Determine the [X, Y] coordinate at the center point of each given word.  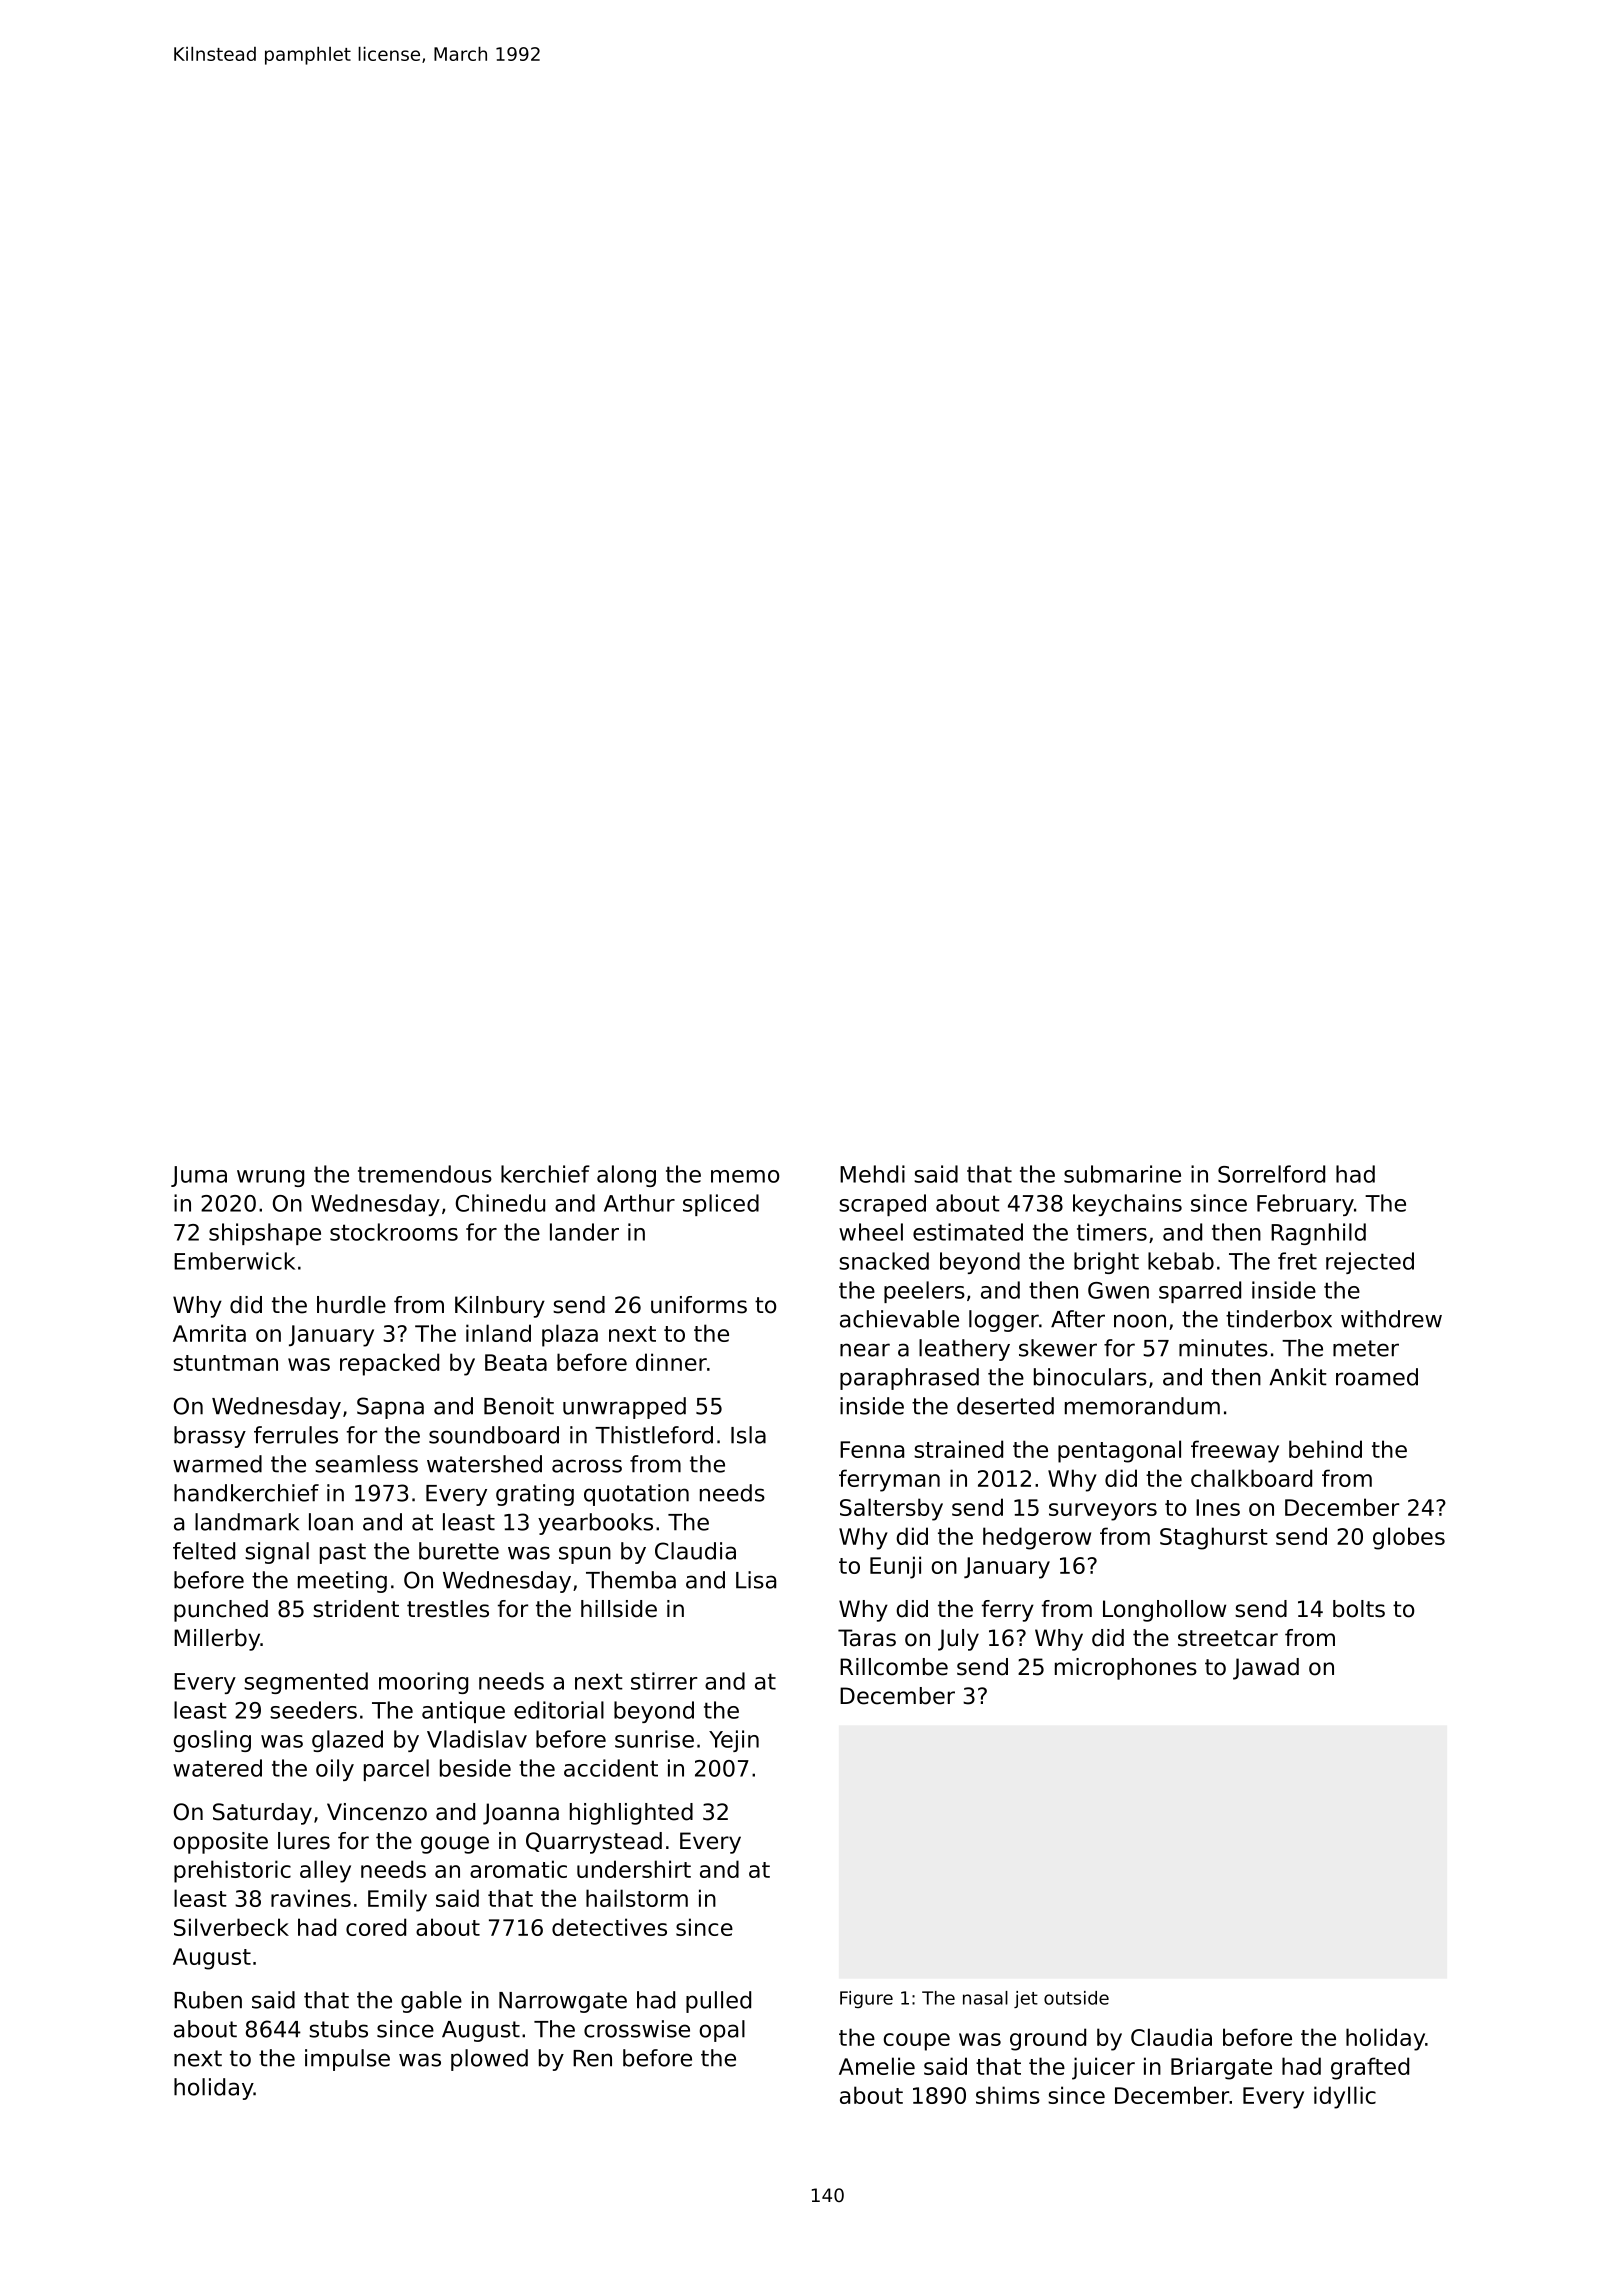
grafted [1370, 2068]
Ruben [208, 2000]
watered [217, 1768]
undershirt [634, 1869]
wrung [270, 1178]
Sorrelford [1271, 1174]
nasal [985, 1998]
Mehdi [872, 1174]
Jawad [1266, 1669]
